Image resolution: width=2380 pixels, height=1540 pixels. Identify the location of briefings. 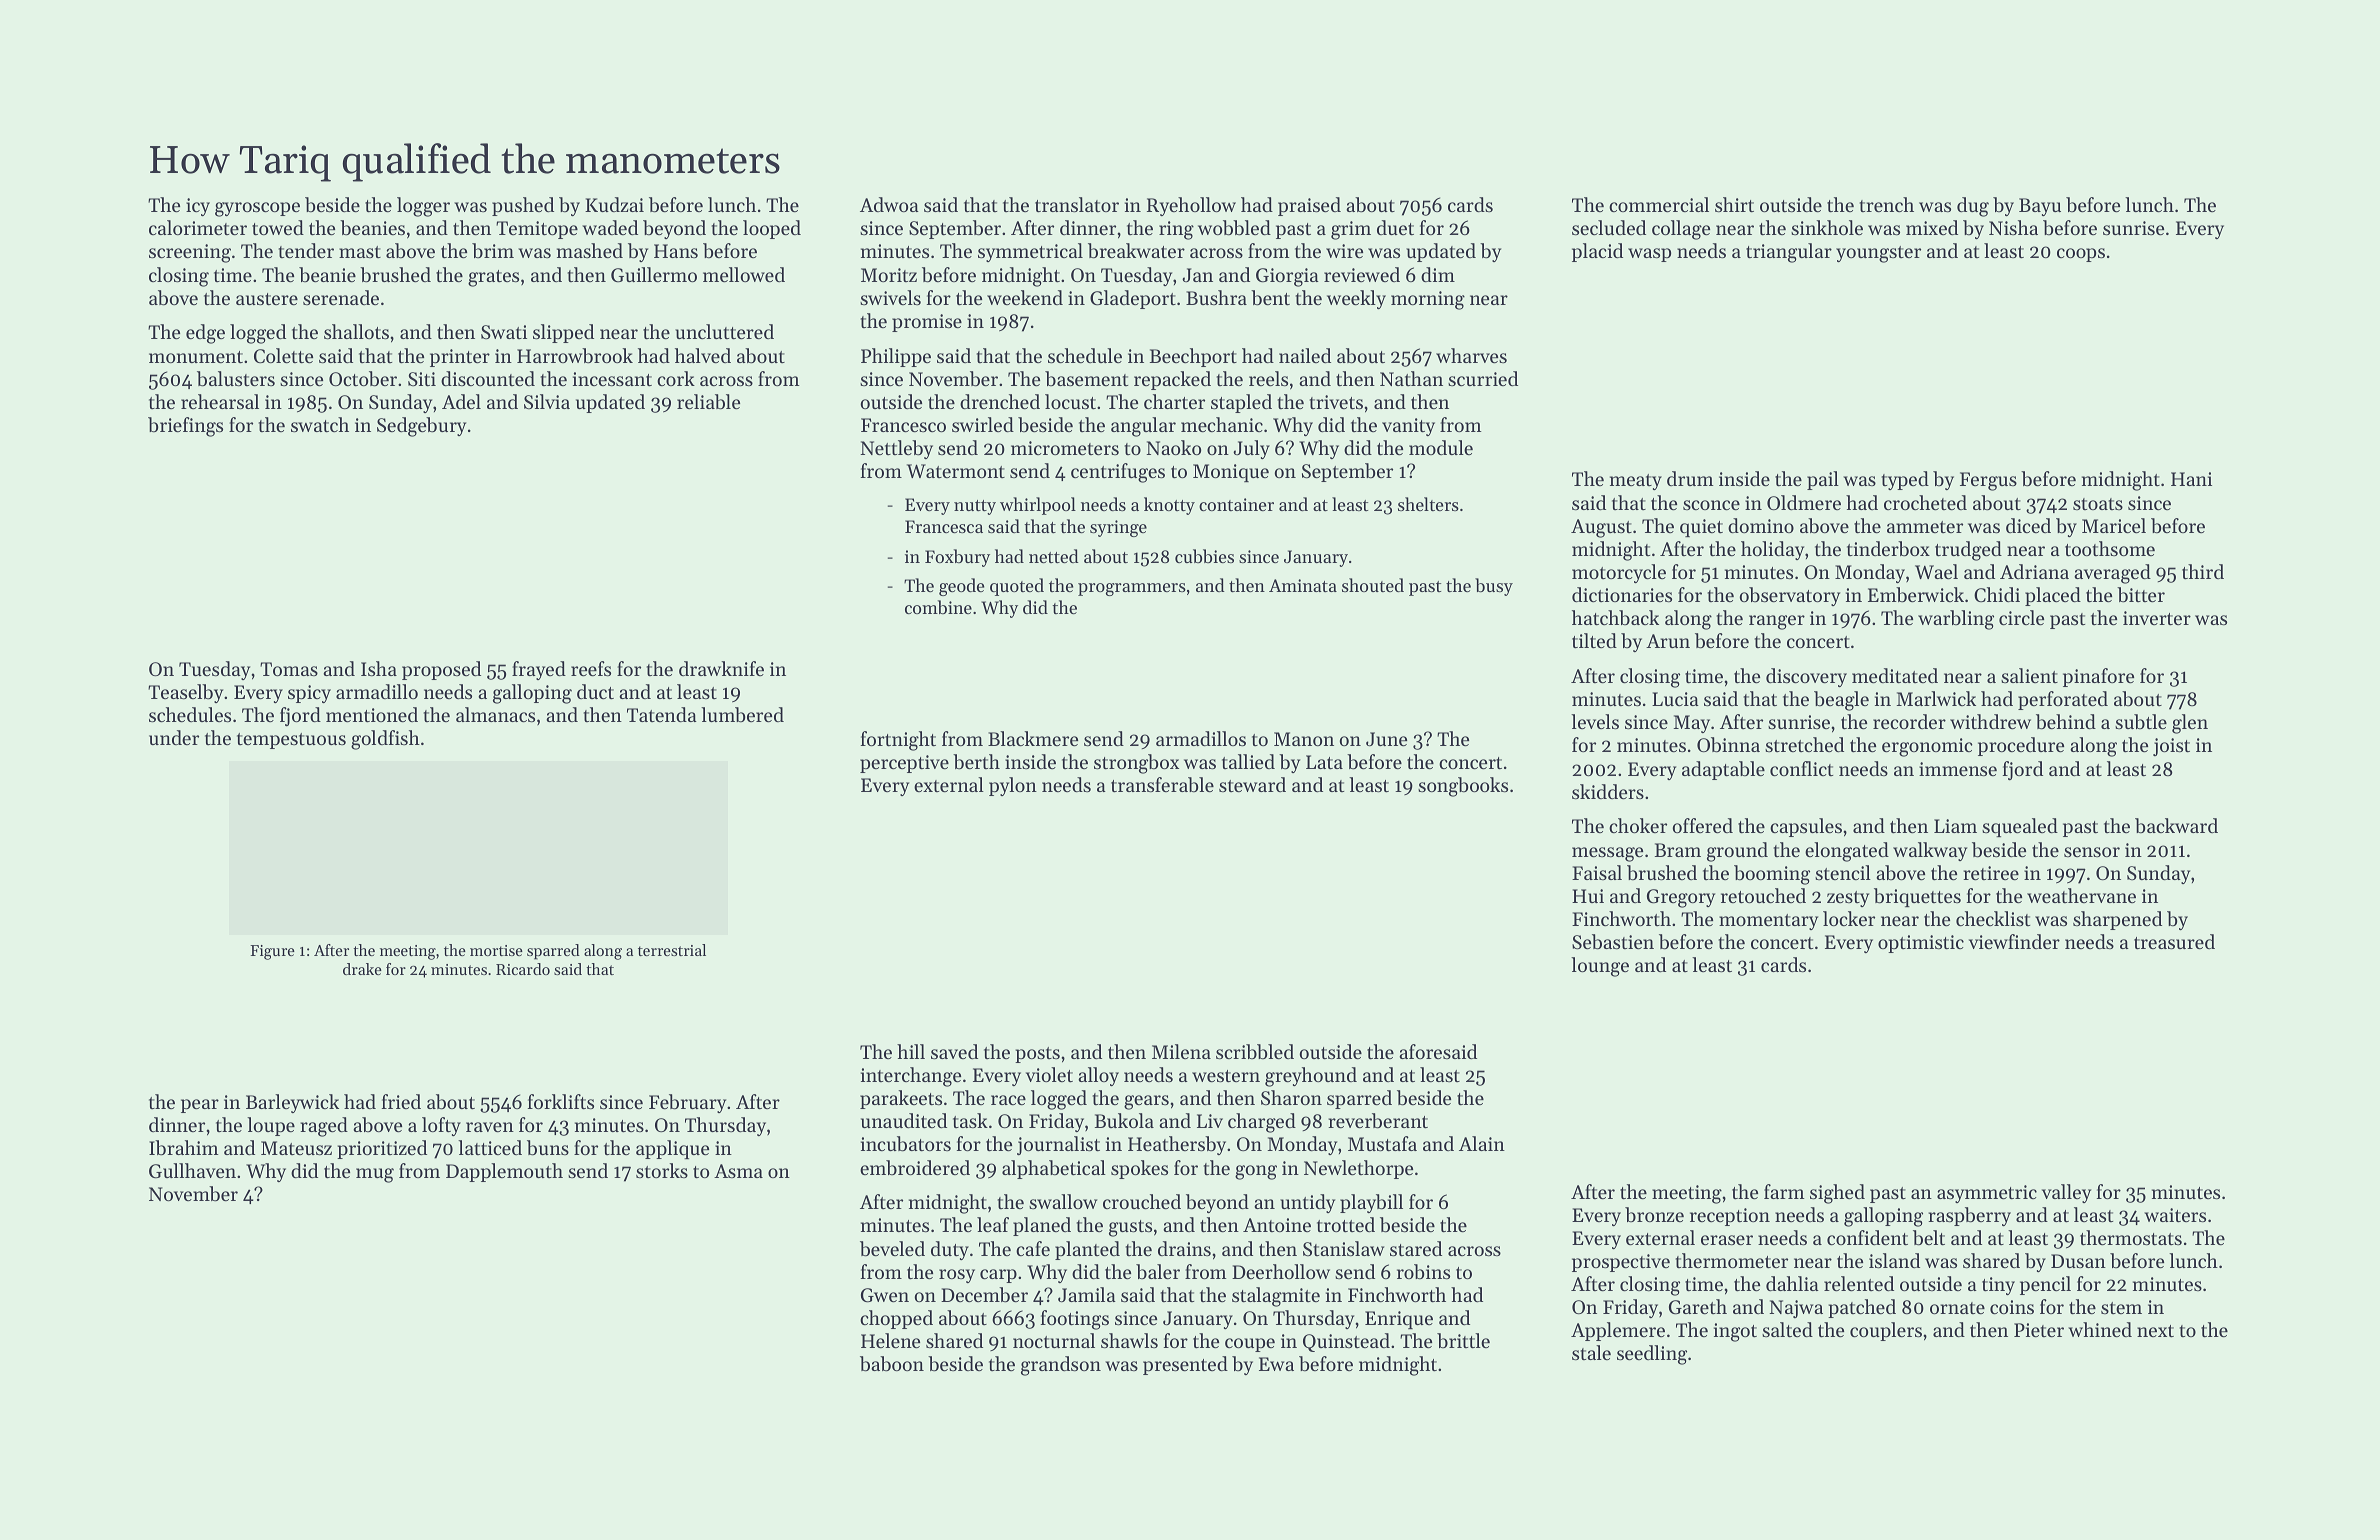
(185, 427).
